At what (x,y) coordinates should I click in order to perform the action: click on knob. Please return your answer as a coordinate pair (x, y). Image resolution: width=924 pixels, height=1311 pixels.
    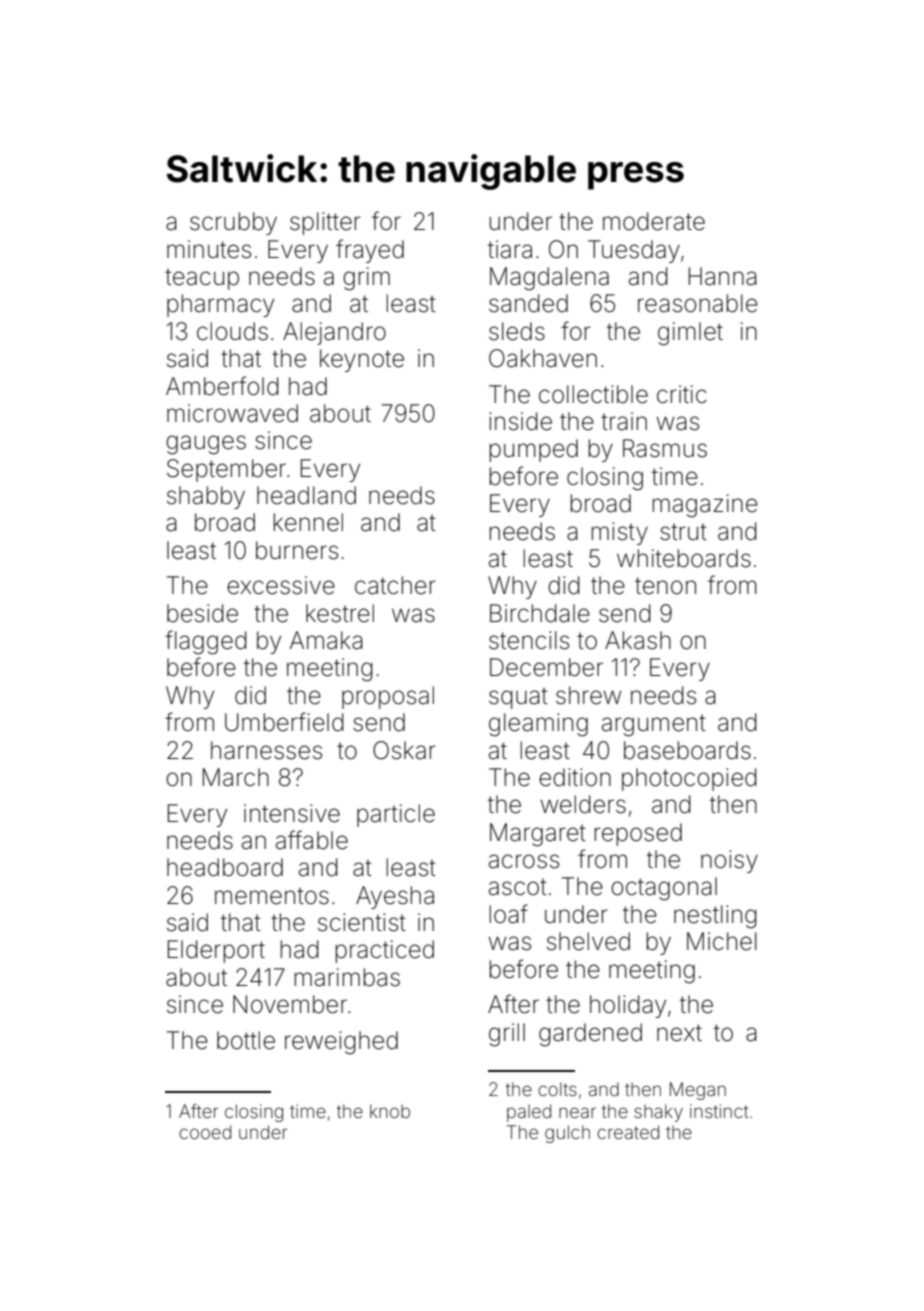
    Looking at the image, I should click on (390, 1111).
